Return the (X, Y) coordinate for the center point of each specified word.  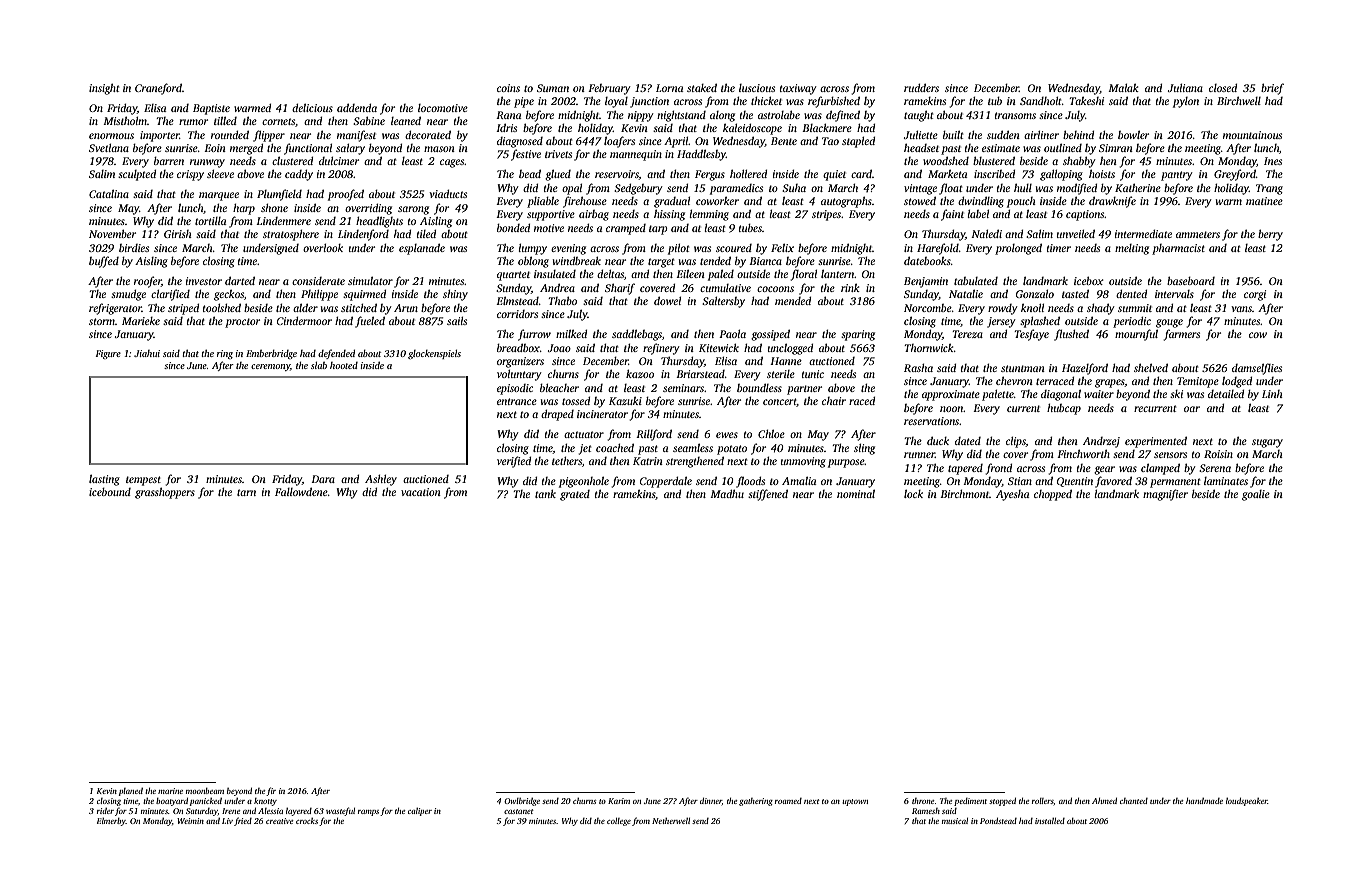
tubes (750, 228)
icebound (110, 492)
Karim (619, 801)
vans (1241, 309)
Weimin (190, 821)
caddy (299, 175)
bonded (513, 227)
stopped (1002, 802)
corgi (1255, 295)
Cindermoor (304, 320)
